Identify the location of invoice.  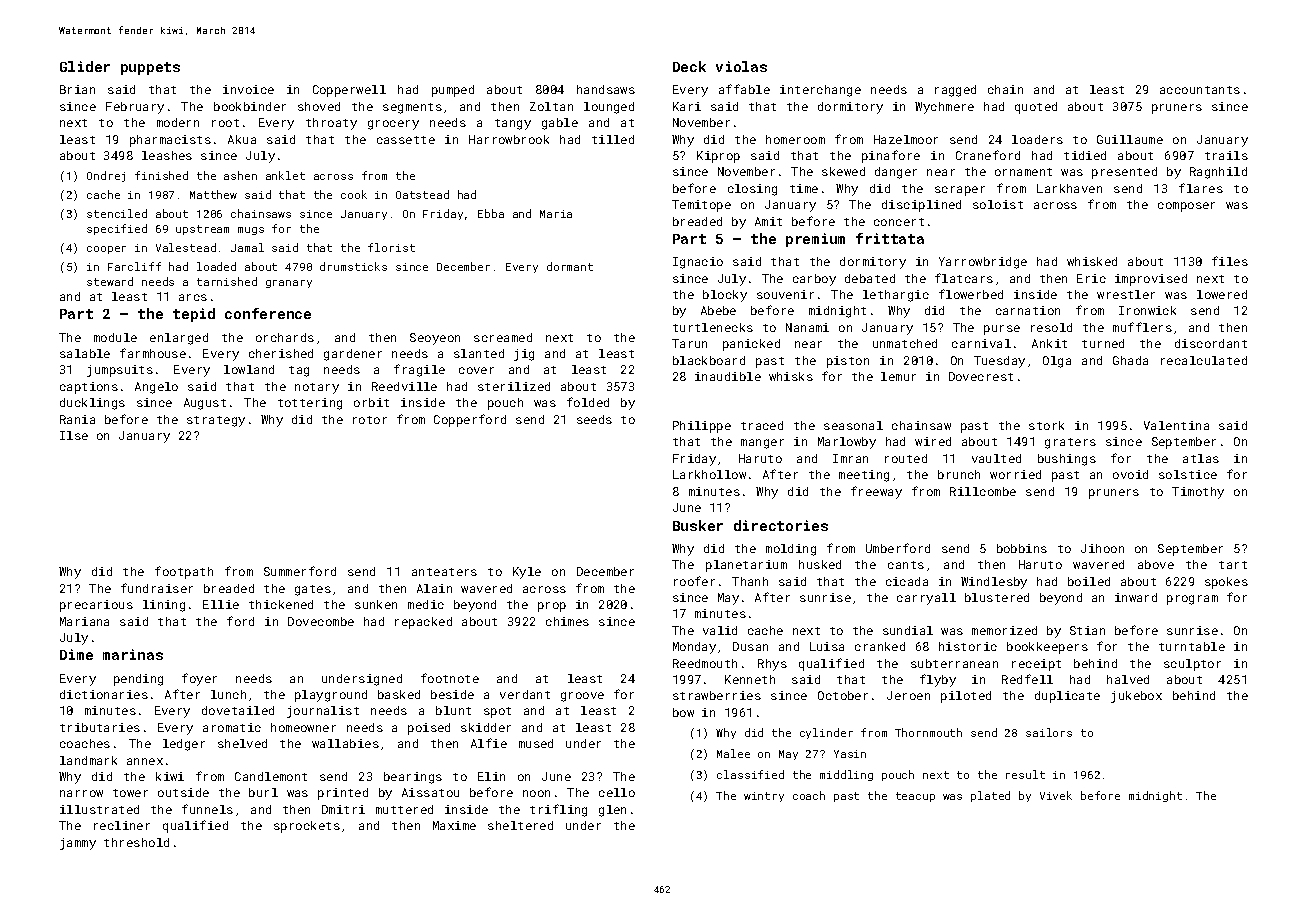
(248, 89).
